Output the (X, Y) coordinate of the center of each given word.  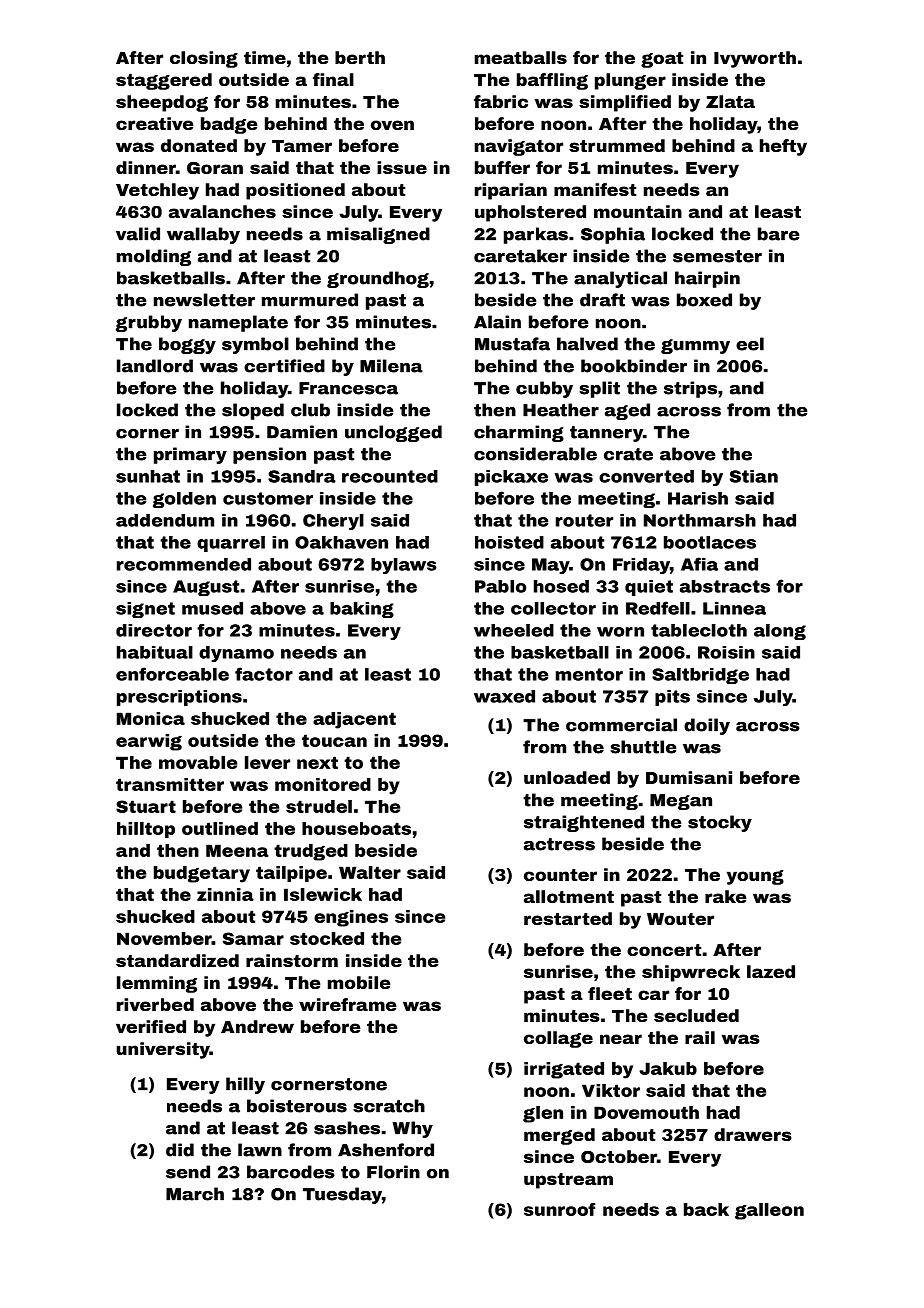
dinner (146, 167)
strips (690, 389)
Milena (391, 366)
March (195, 1194)
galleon (769, 1211)
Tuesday (342, 1195)
